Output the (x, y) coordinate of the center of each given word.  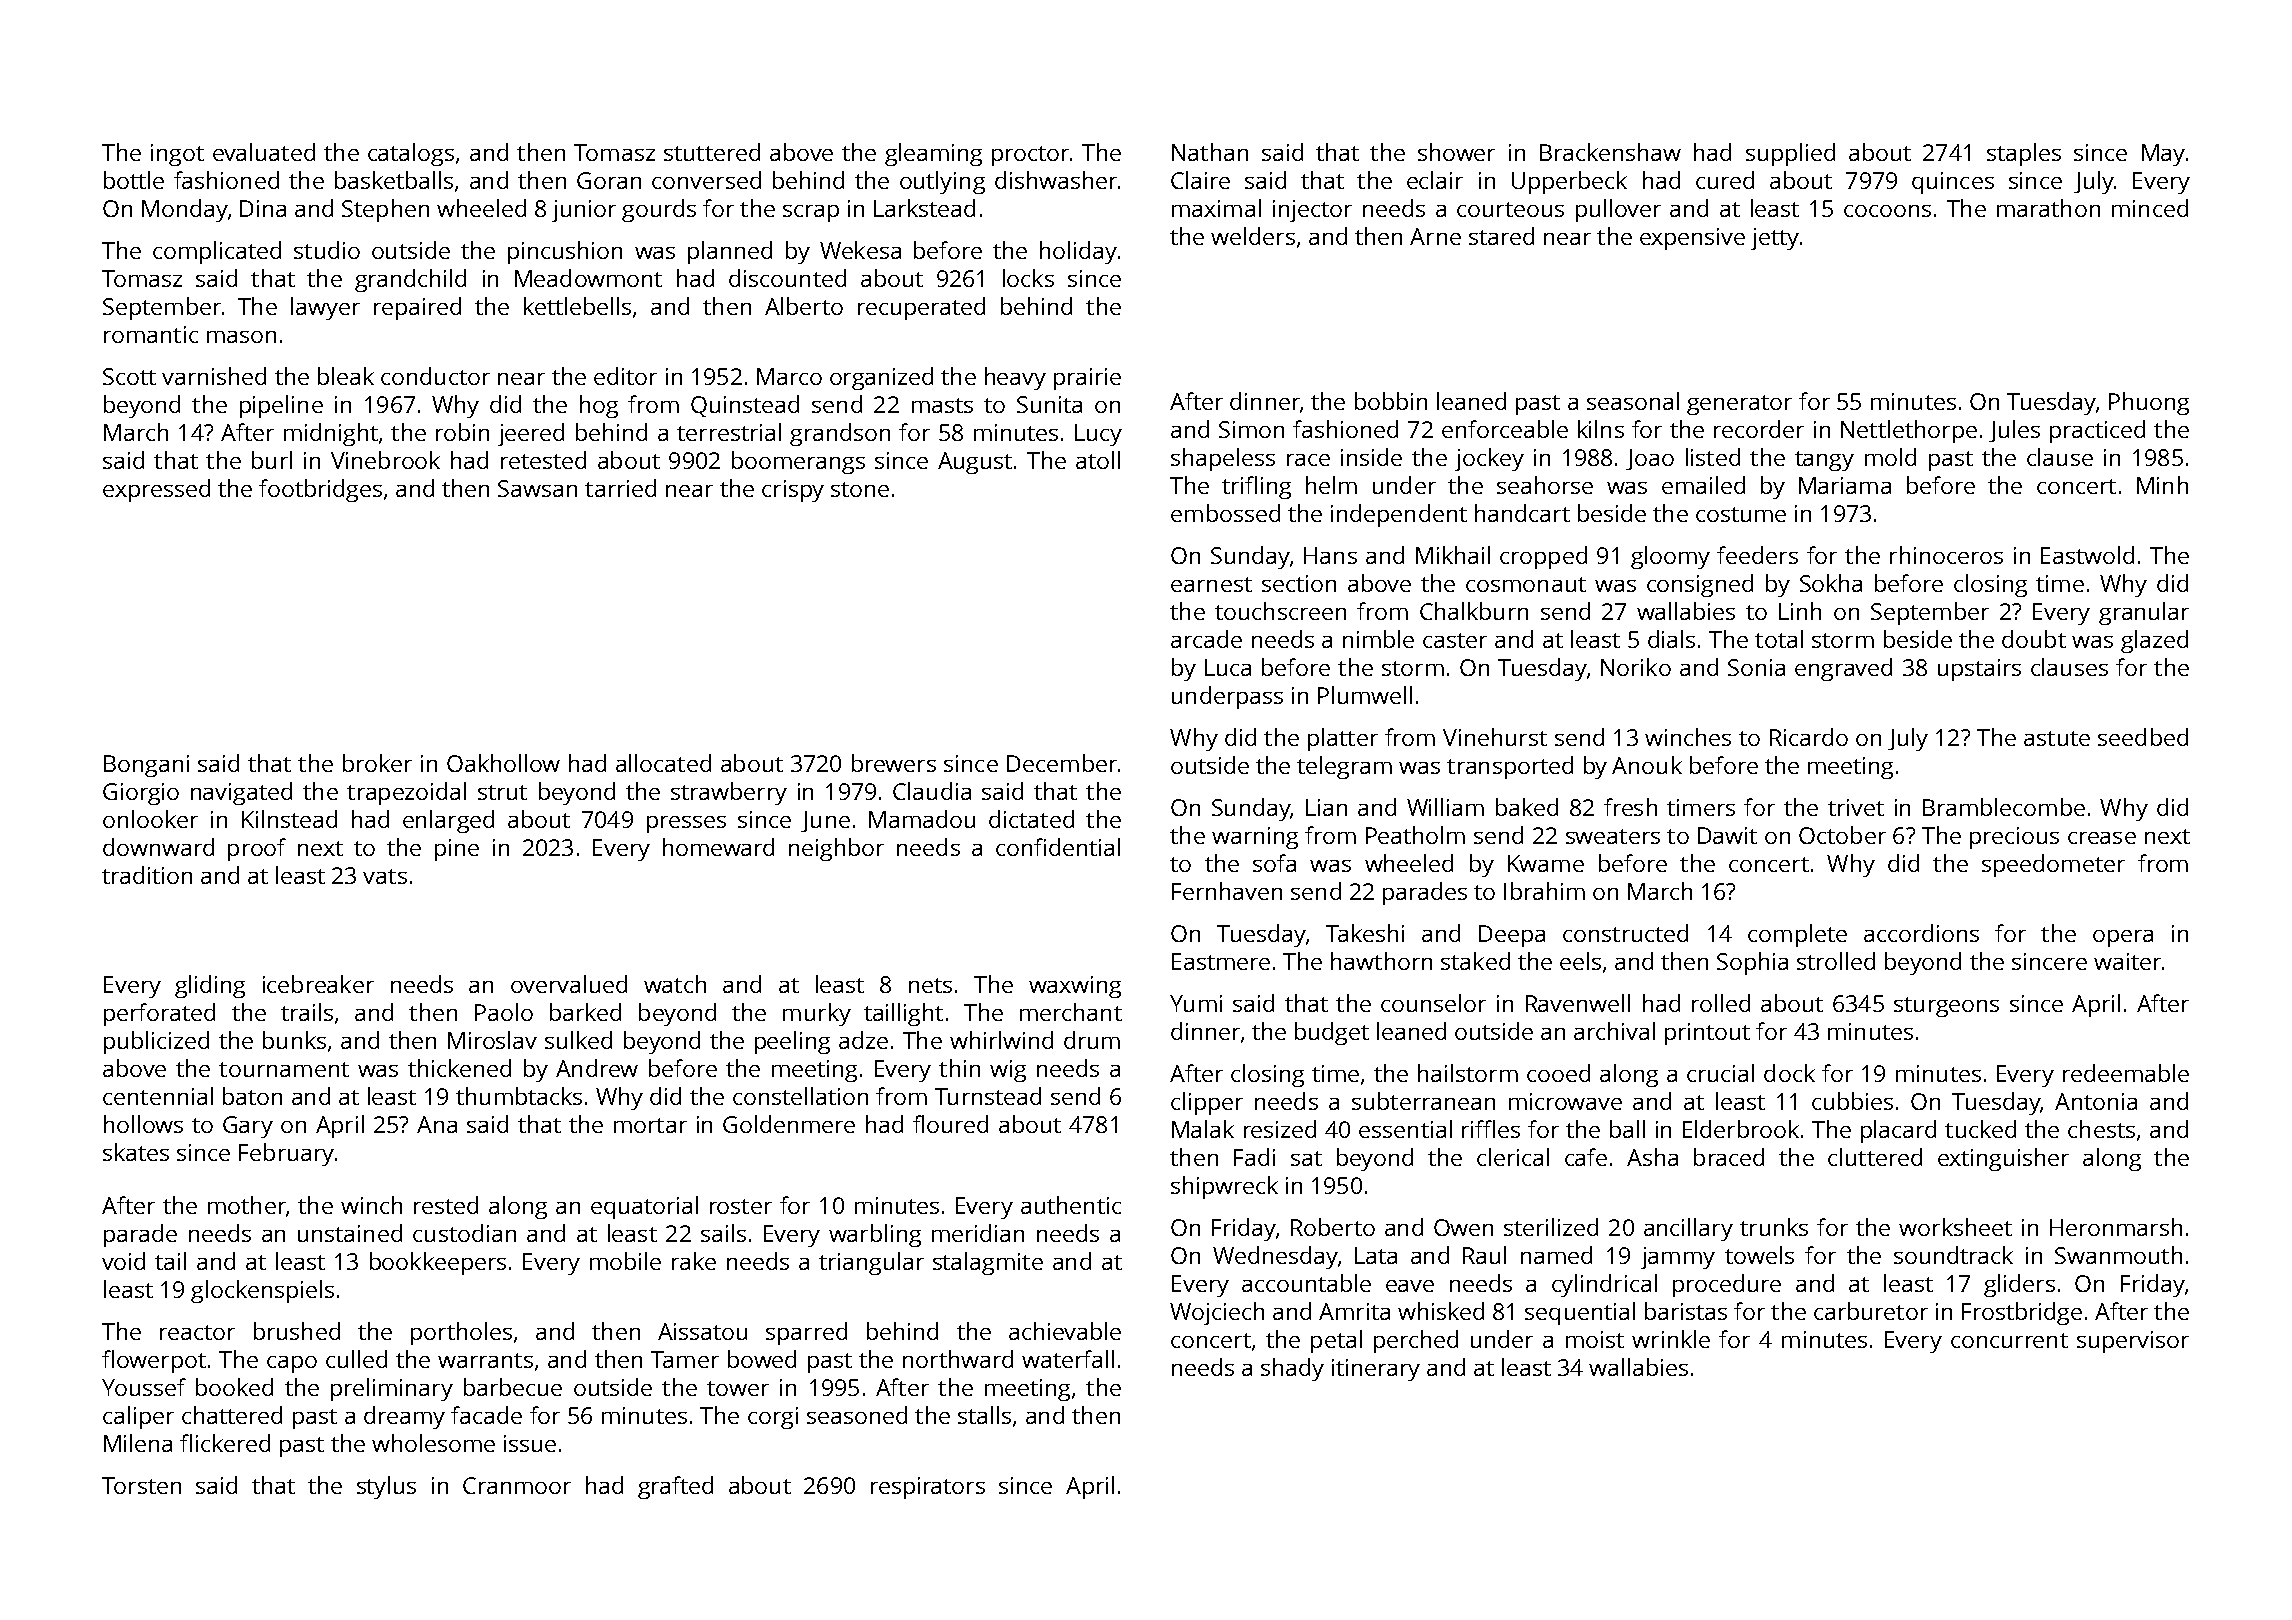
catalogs (411, 154)
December (1062, 763)
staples (2024, 154)
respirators (928, 1488)
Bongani (146, 766)
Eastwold (2087, 555)
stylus (386, 1487)
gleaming (933, 154)
